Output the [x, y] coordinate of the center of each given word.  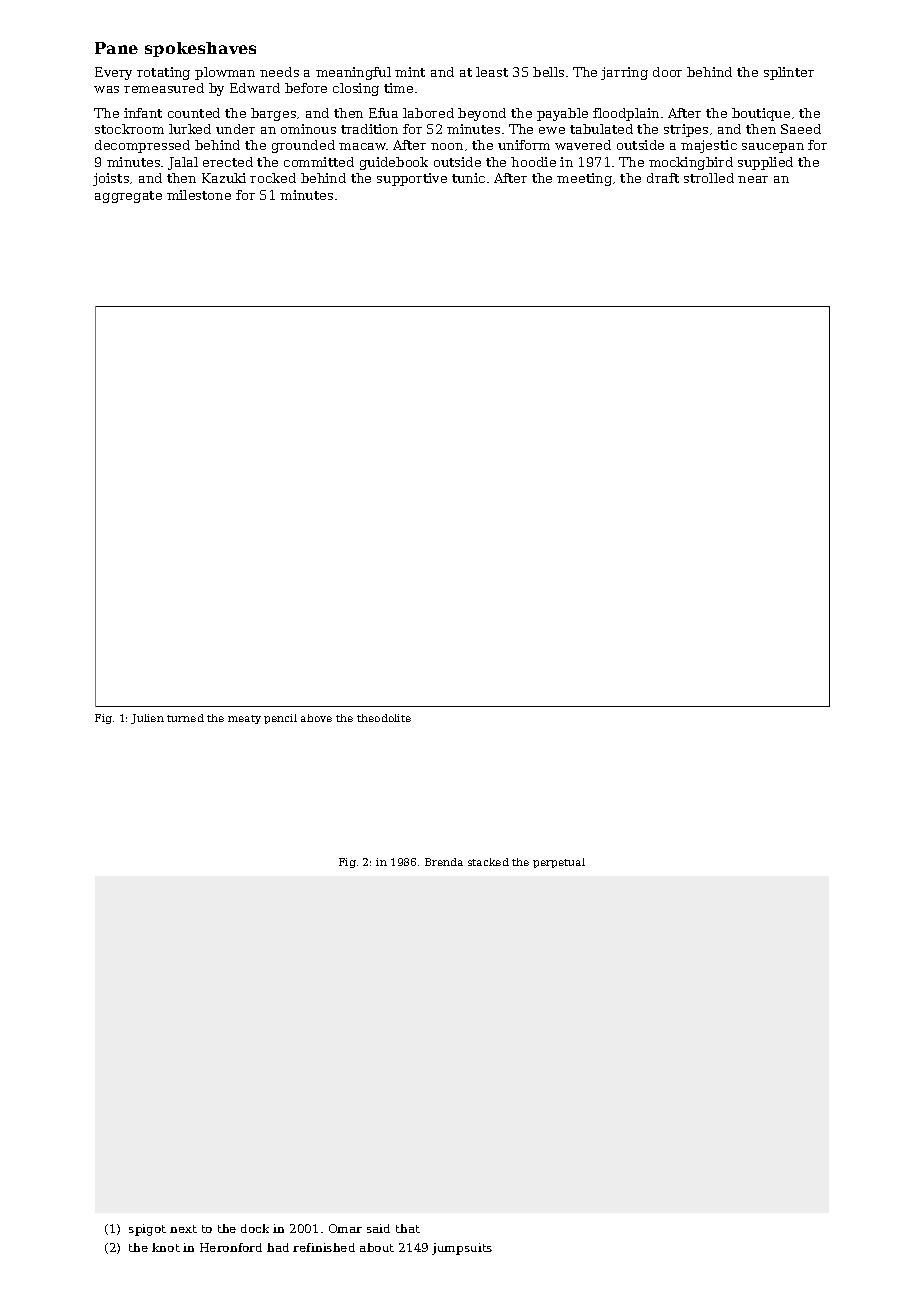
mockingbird [691, 163]
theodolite [384, 718]
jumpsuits [462, 1249]
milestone [199, 195]
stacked [488, 862]
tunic [468, 178]
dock [255, 1228]
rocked [273, 178]
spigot [147, 1230]
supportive [412, 179]
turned [185, 718]
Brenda [444, 862]
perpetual [559, 863]
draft [663, 178]
